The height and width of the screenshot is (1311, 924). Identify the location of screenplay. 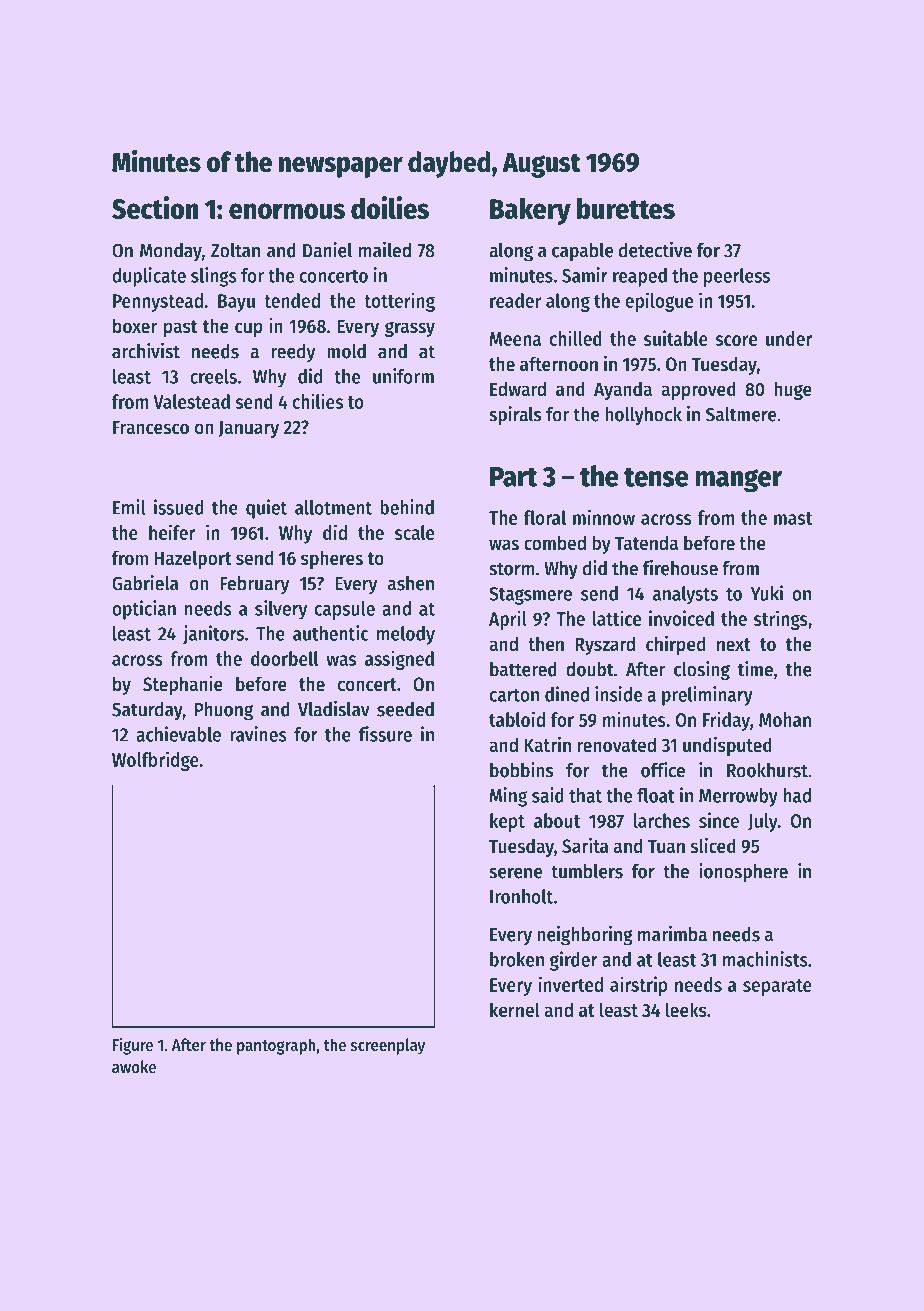
(388, 1046).
